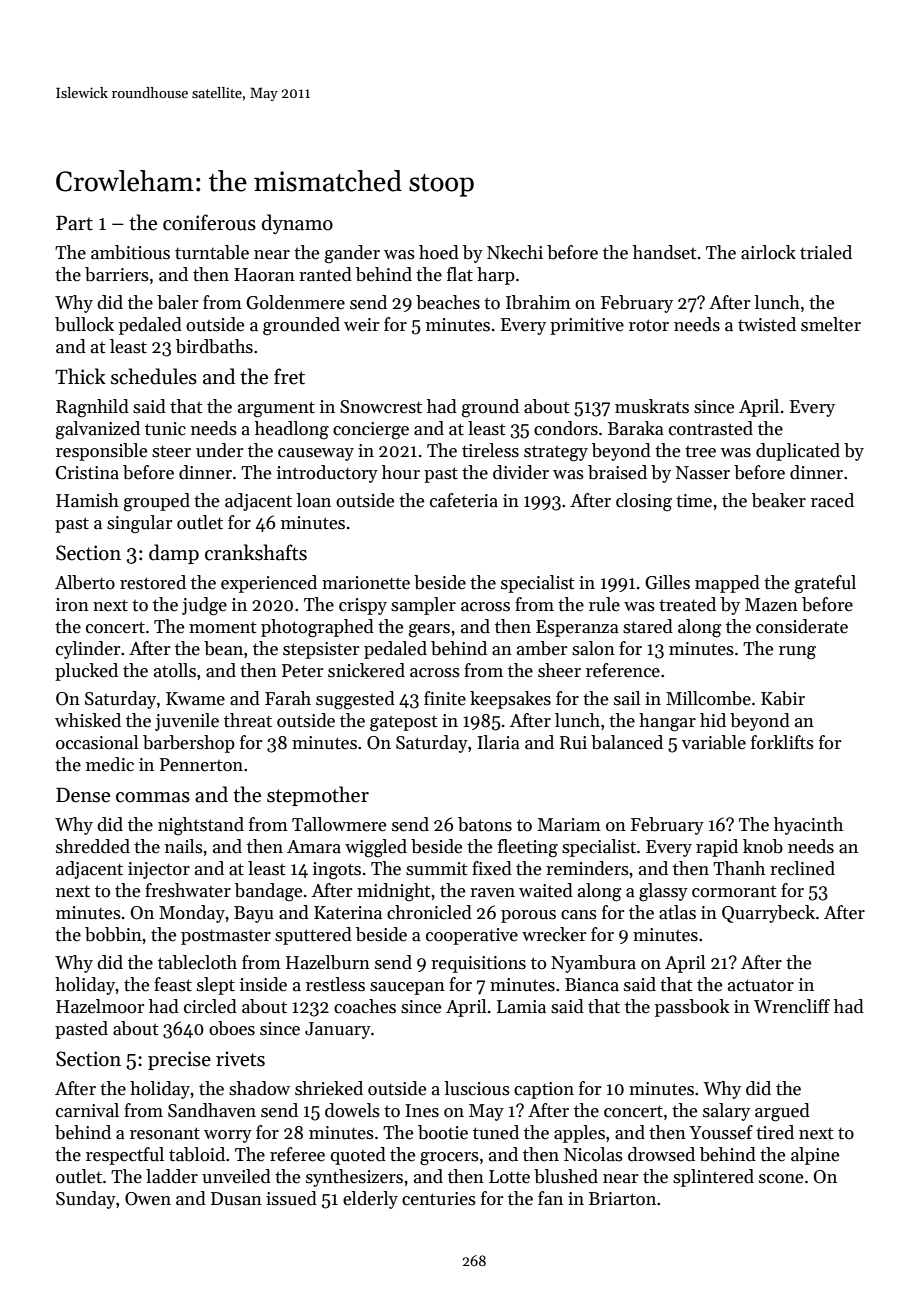  I want to click on hid, so click(713, 720).
